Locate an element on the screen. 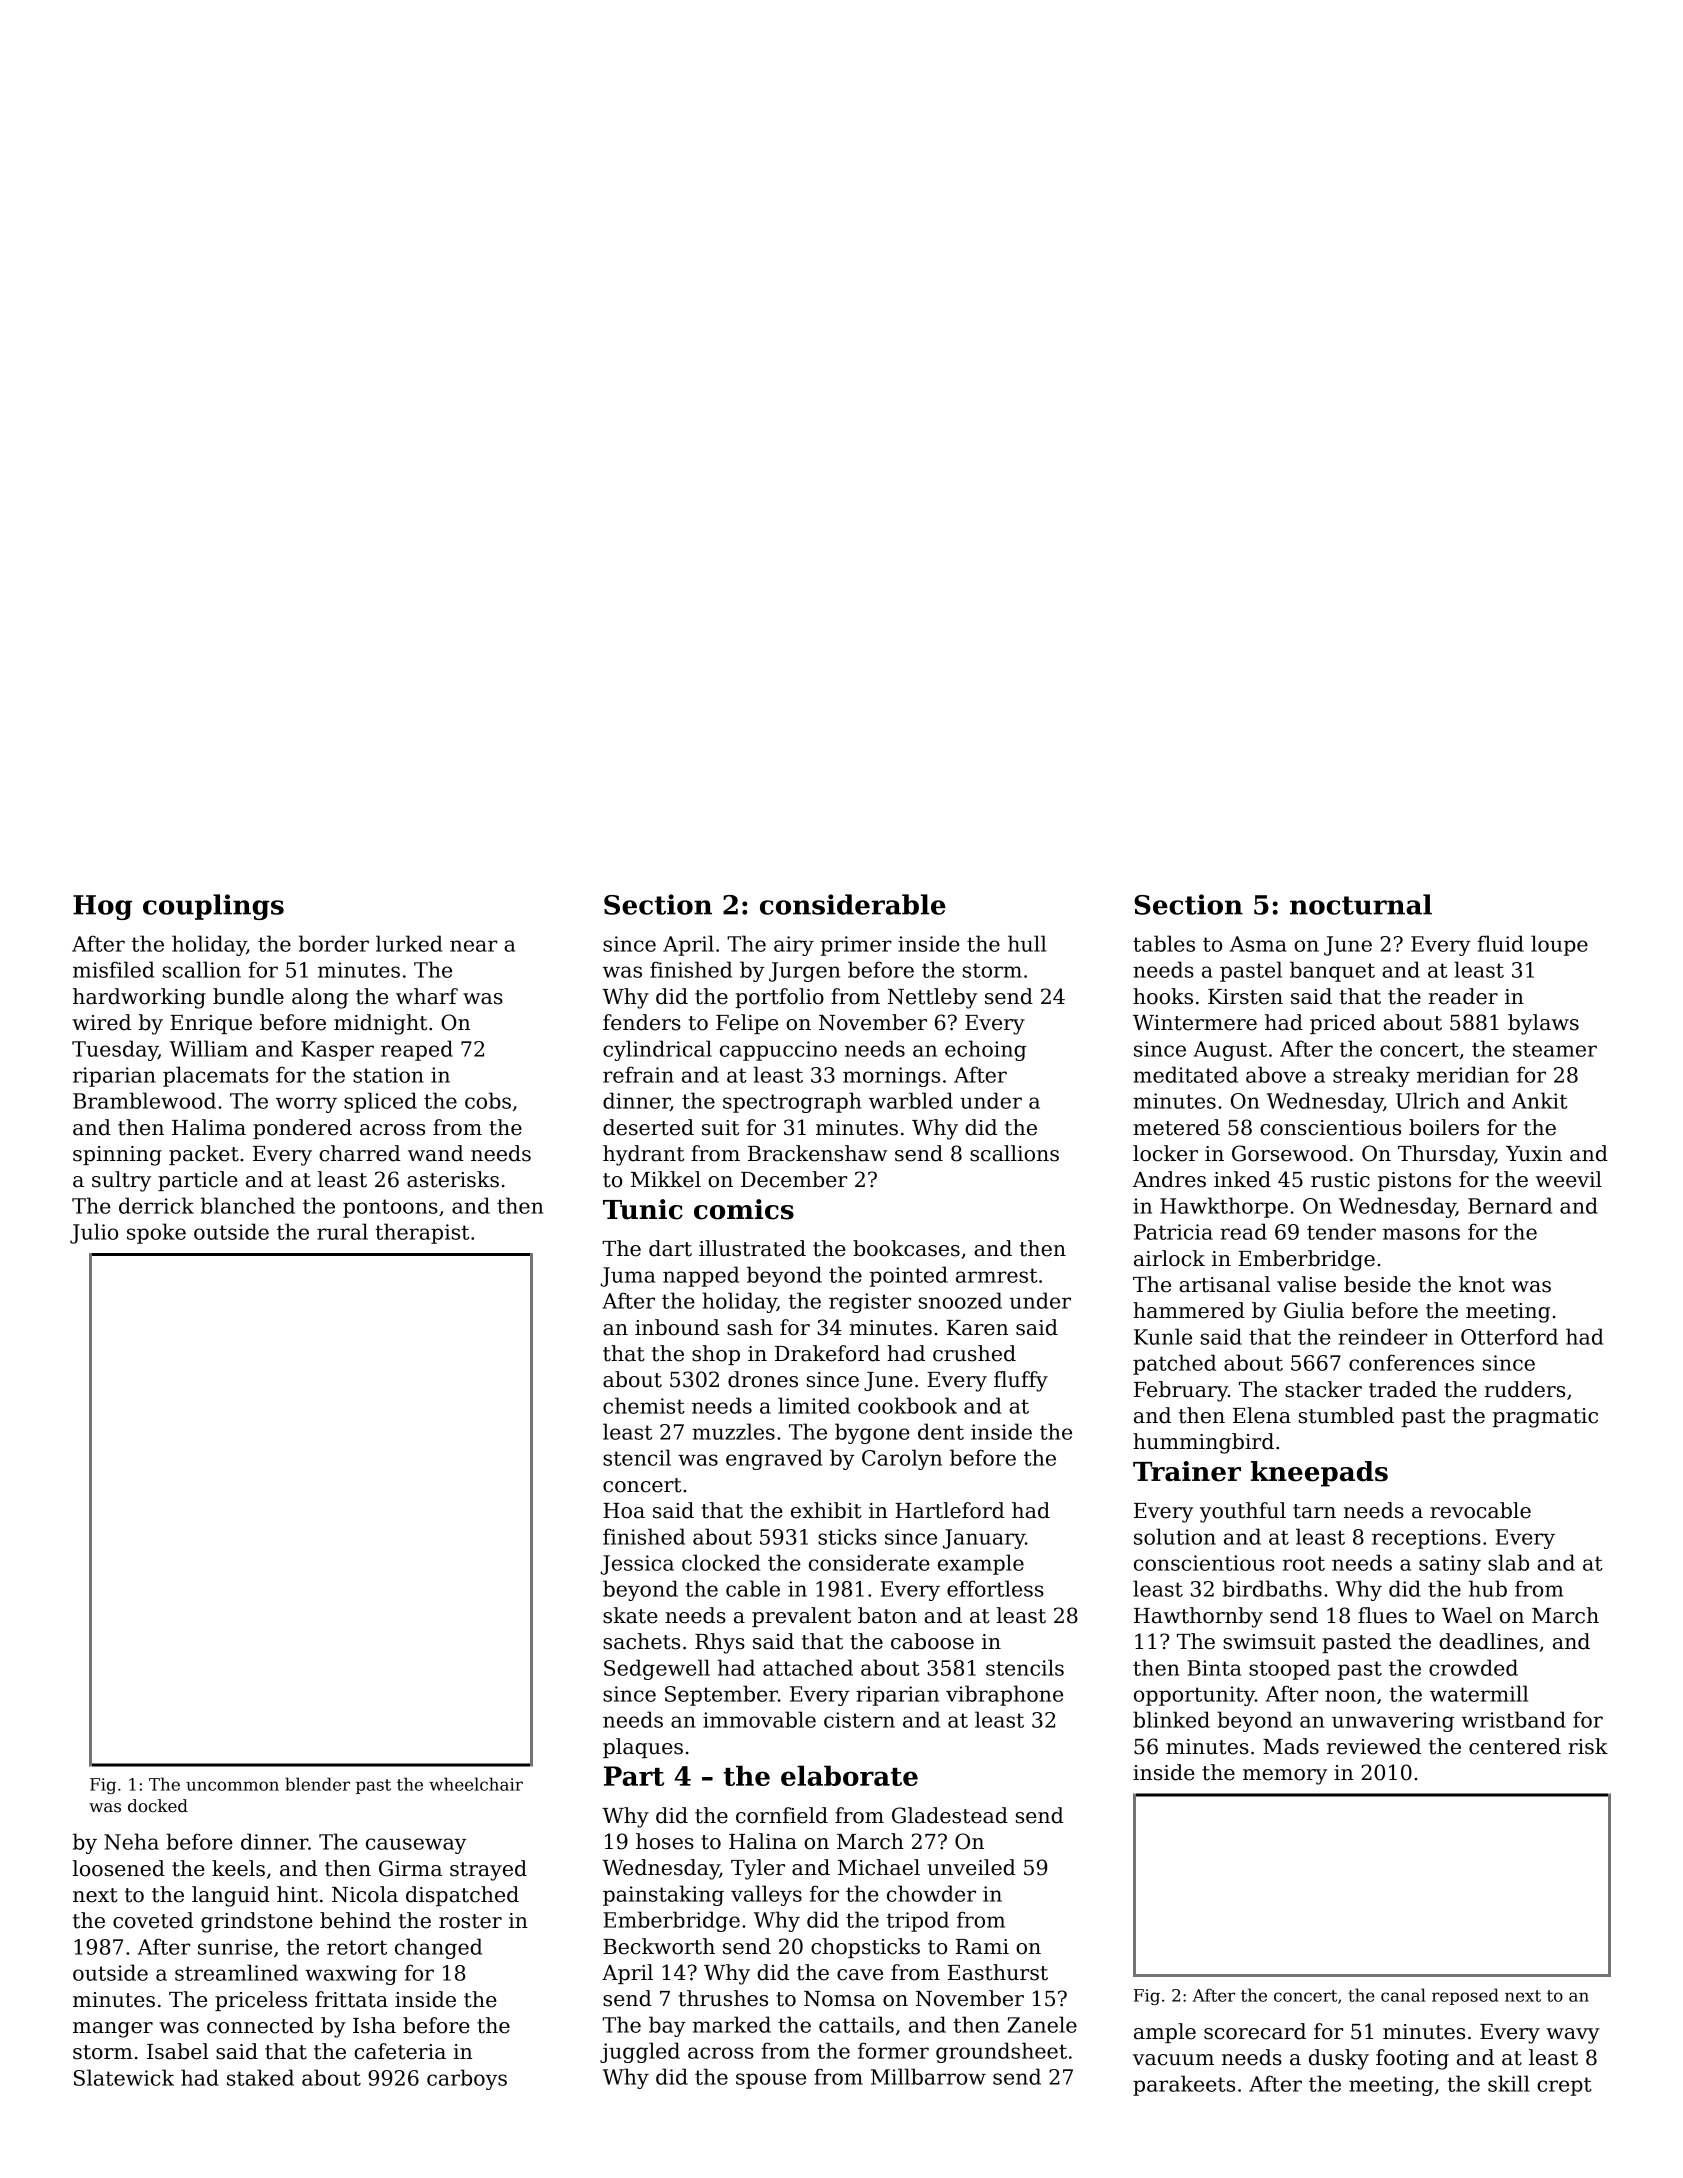  Otterford is located at coordinates (1509, 1336).
